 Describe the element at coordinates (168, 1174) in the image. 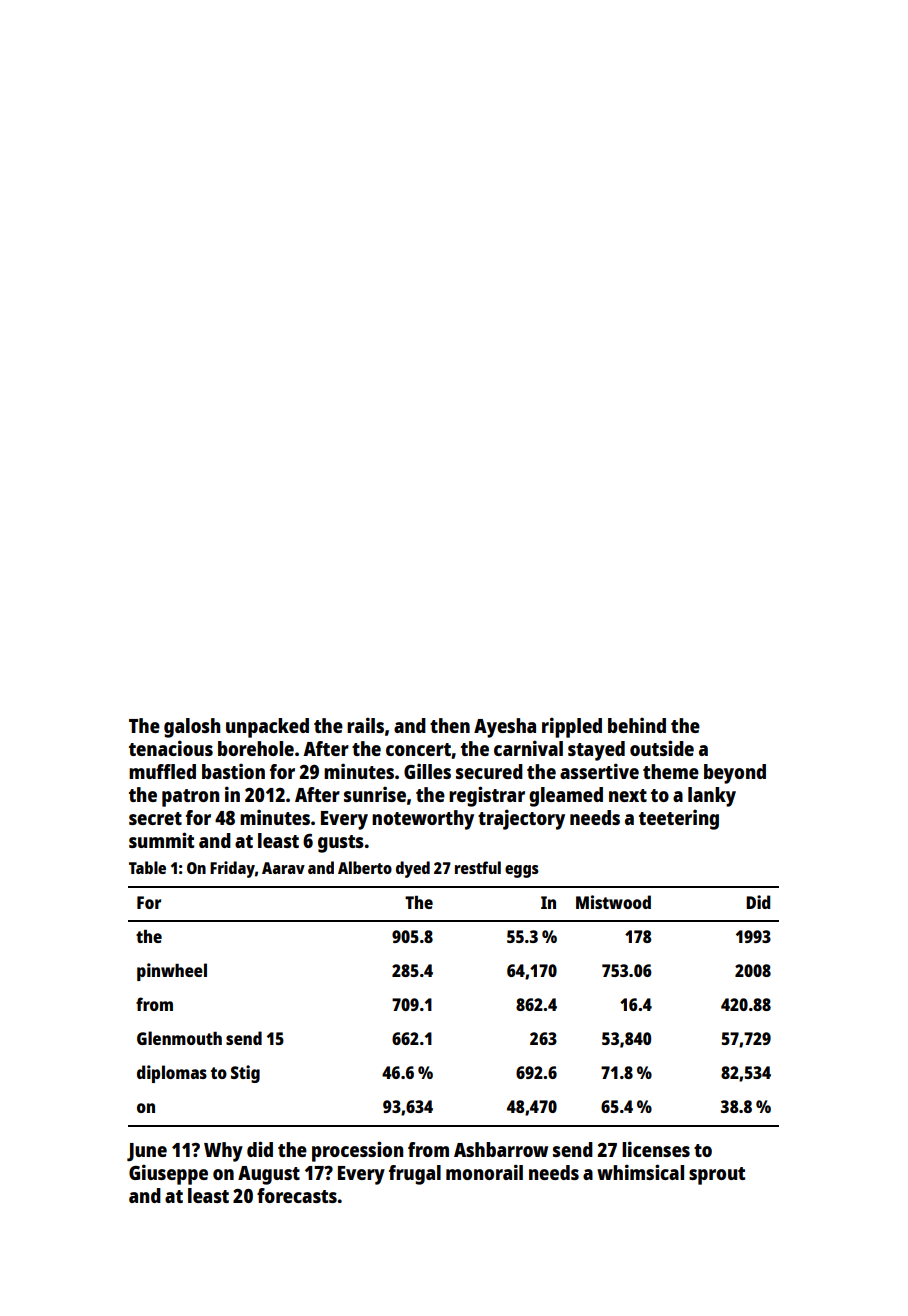

I see `Giuseppe` at that location.
